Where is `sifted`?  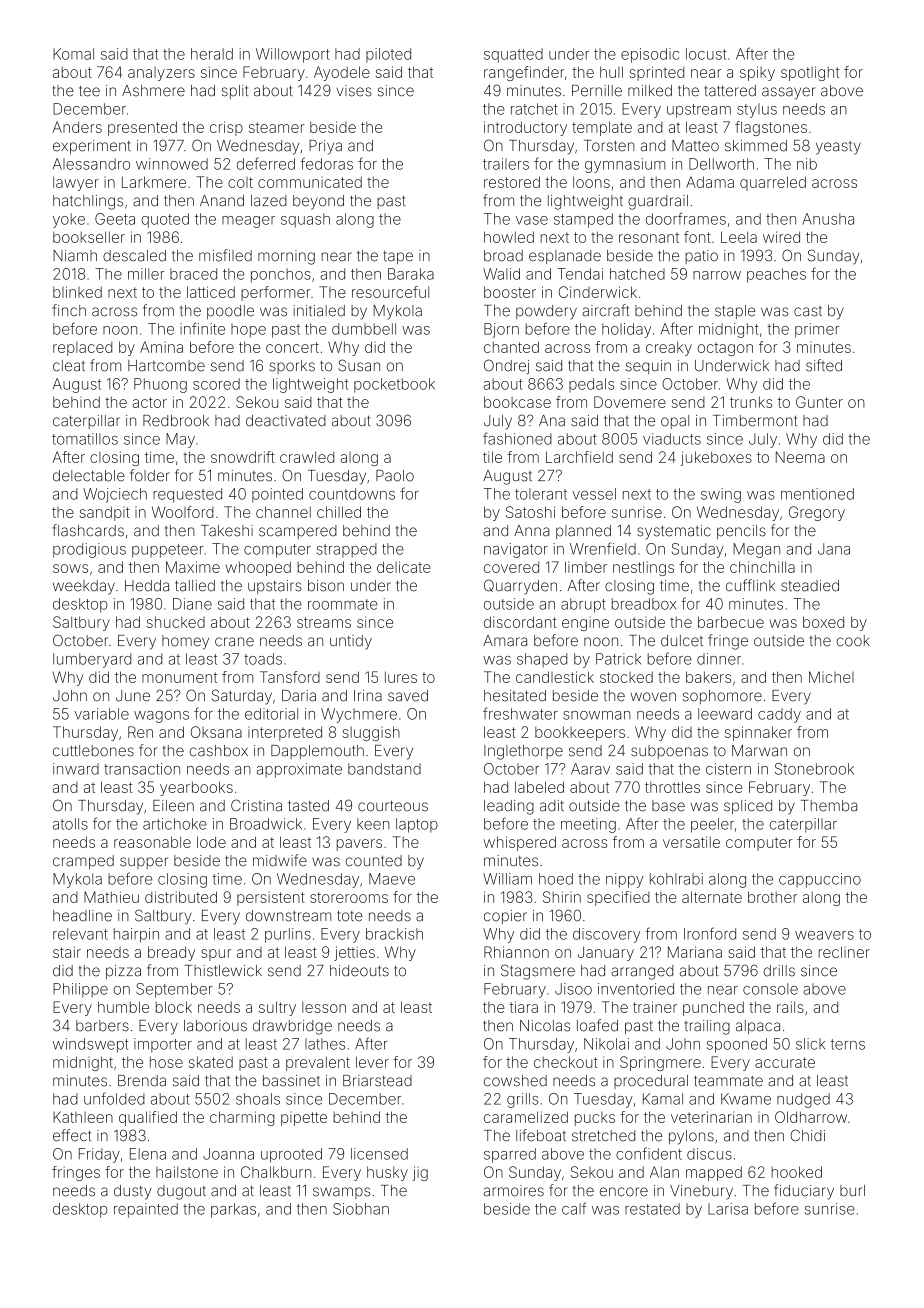
sifted is located at coordinates (824, 365).
